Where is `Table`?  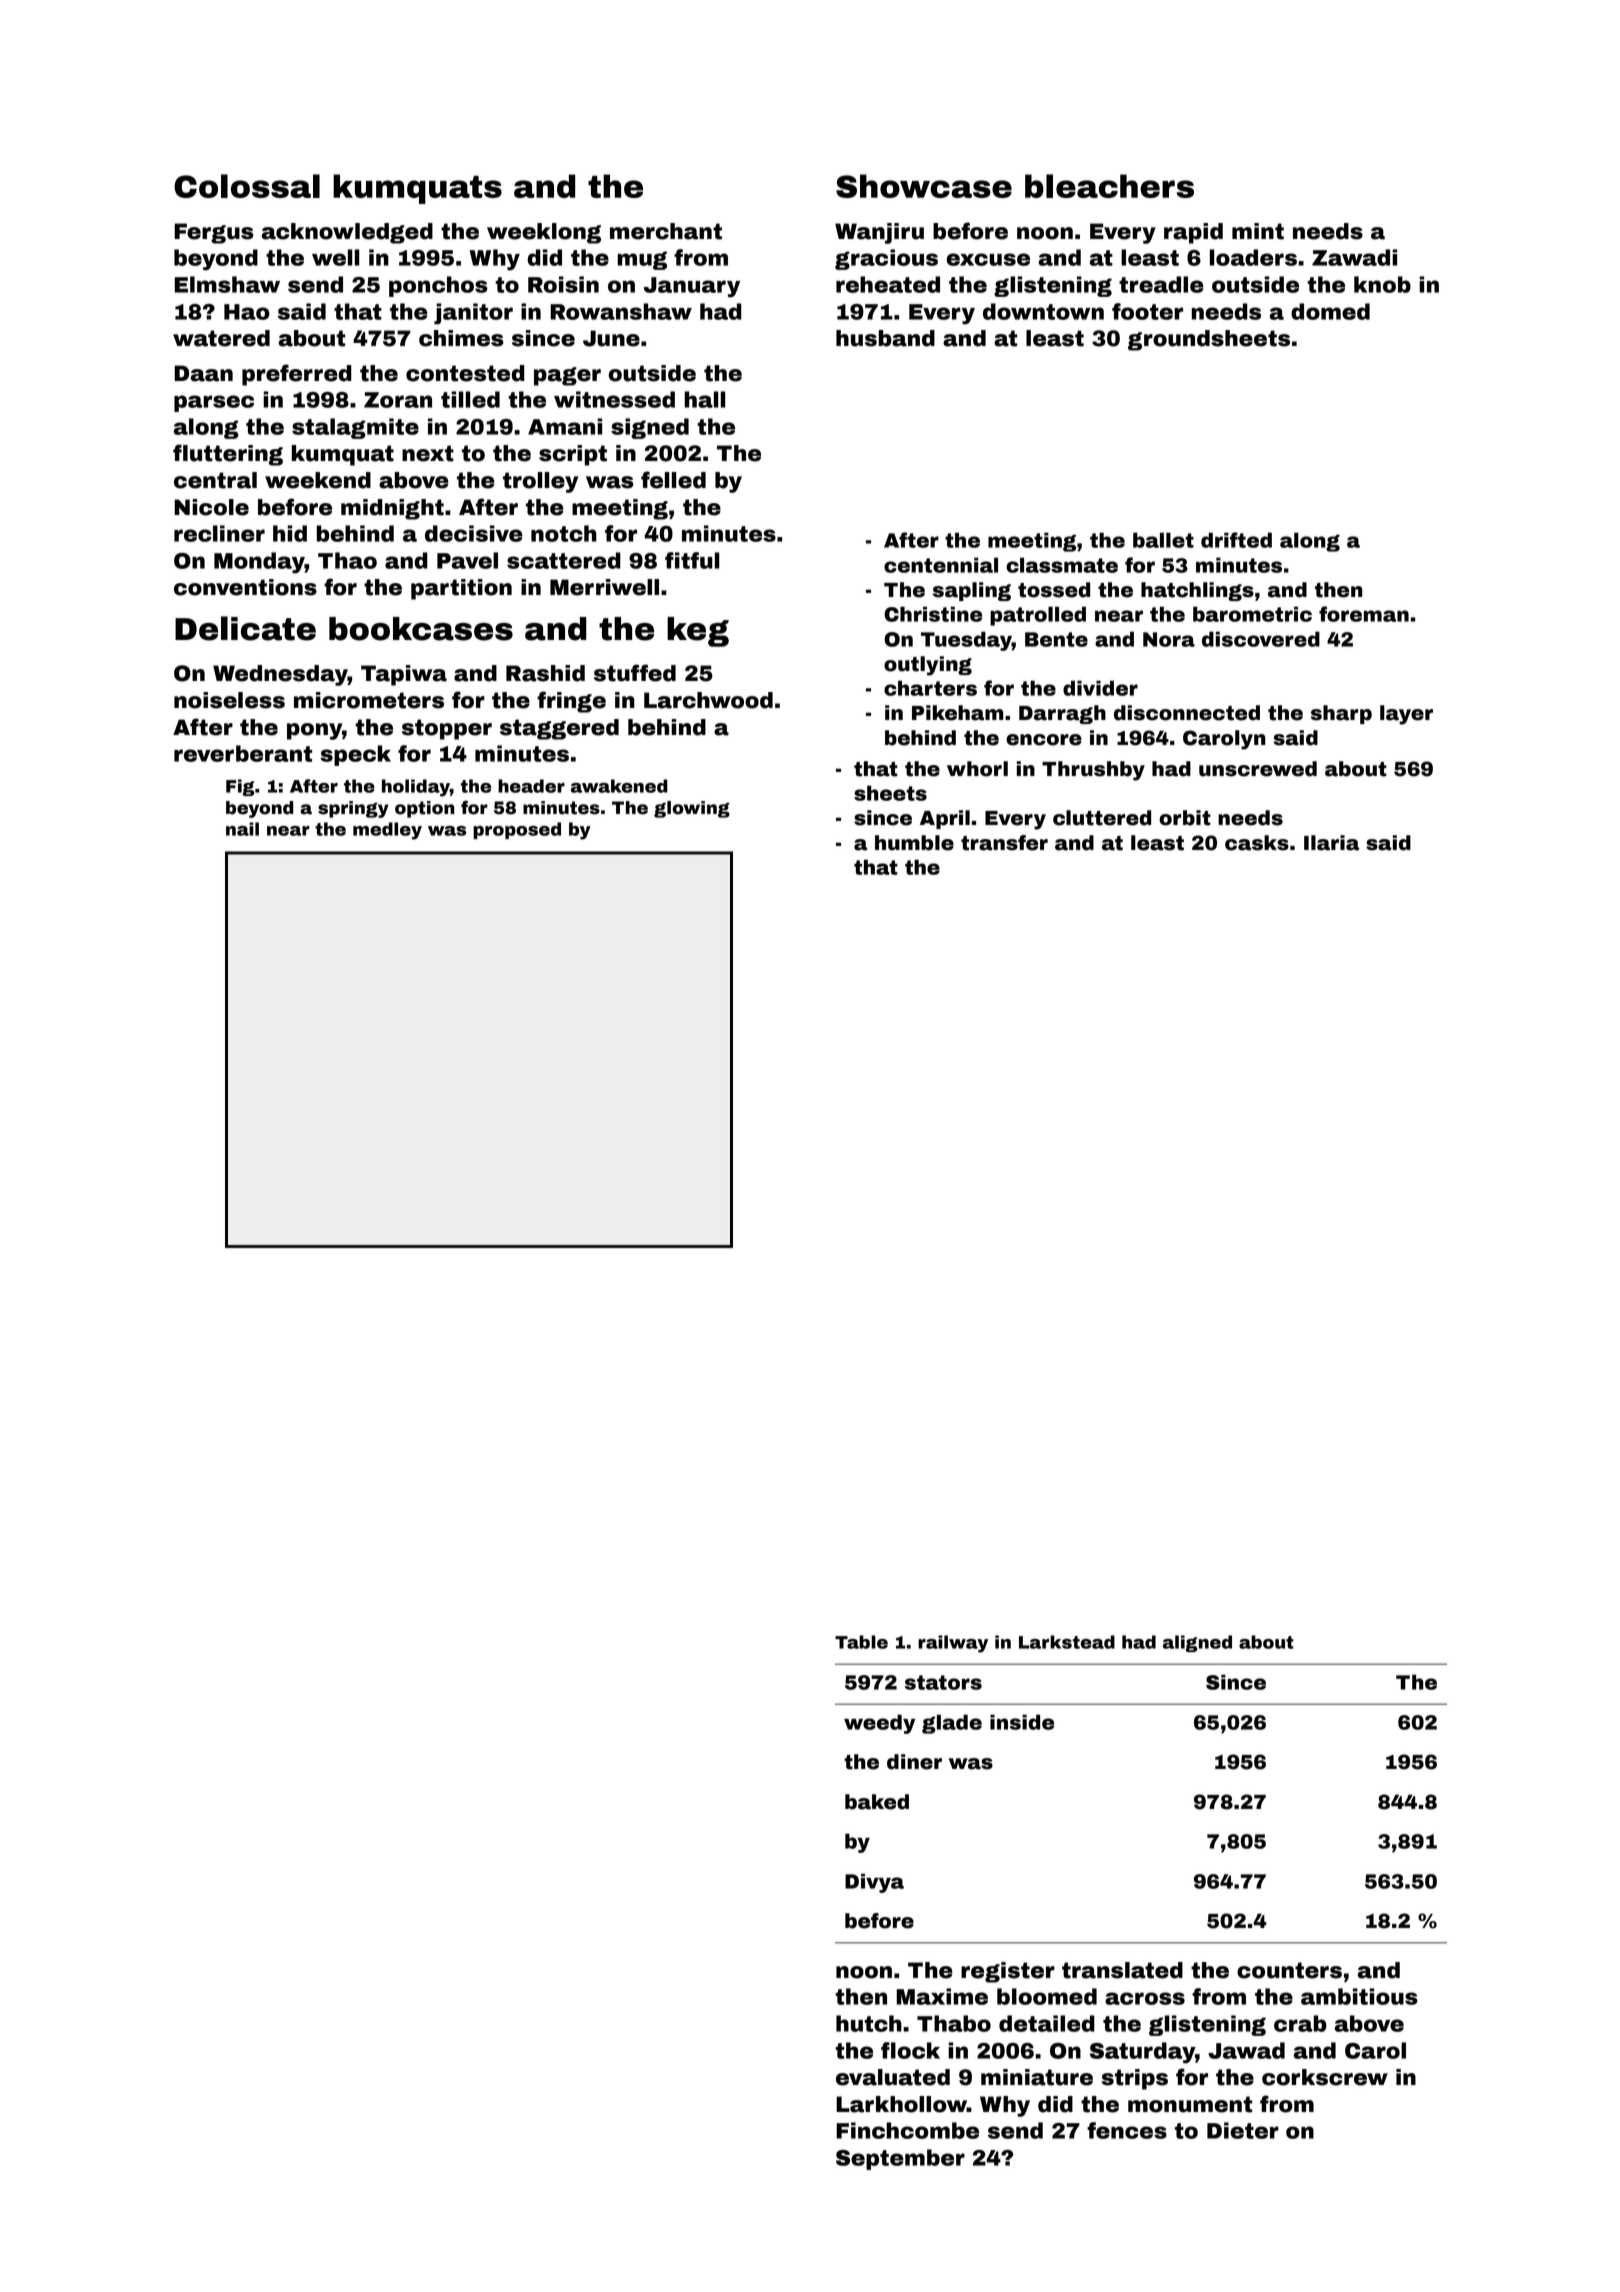 Table is located at coordinates (861, 1642).
